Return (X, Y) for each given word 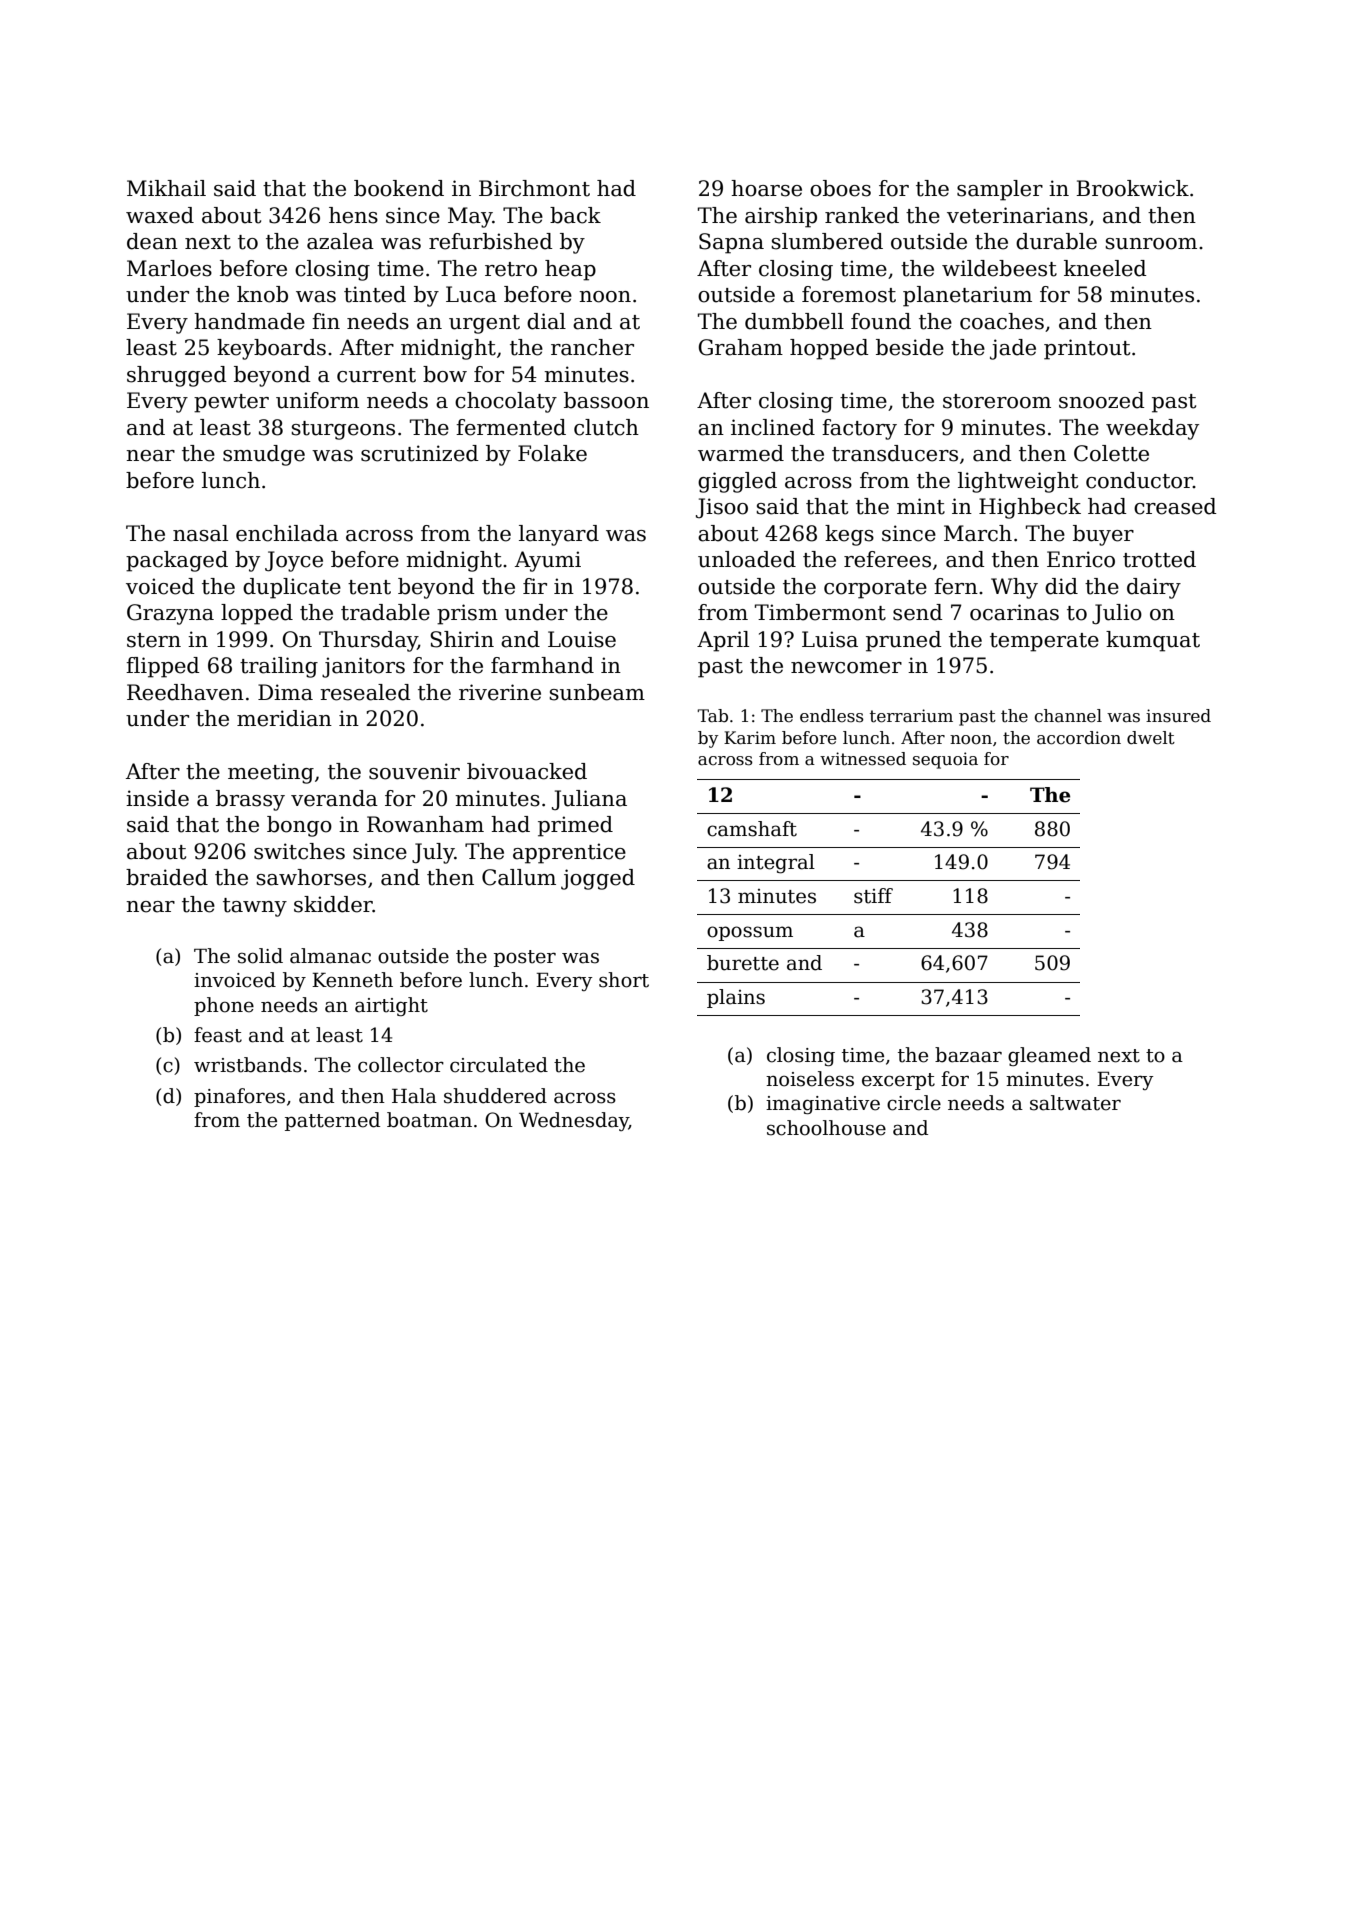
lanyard (559, 535)
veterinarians (1017, 215)
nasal (200, 533)
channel (1068, 716)
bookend (399, 188)
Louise (582, 639)
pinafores (239, 1097)
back (575, 215)
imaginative (823, 1105)
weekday (1152, 429)
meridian (284, 718)
